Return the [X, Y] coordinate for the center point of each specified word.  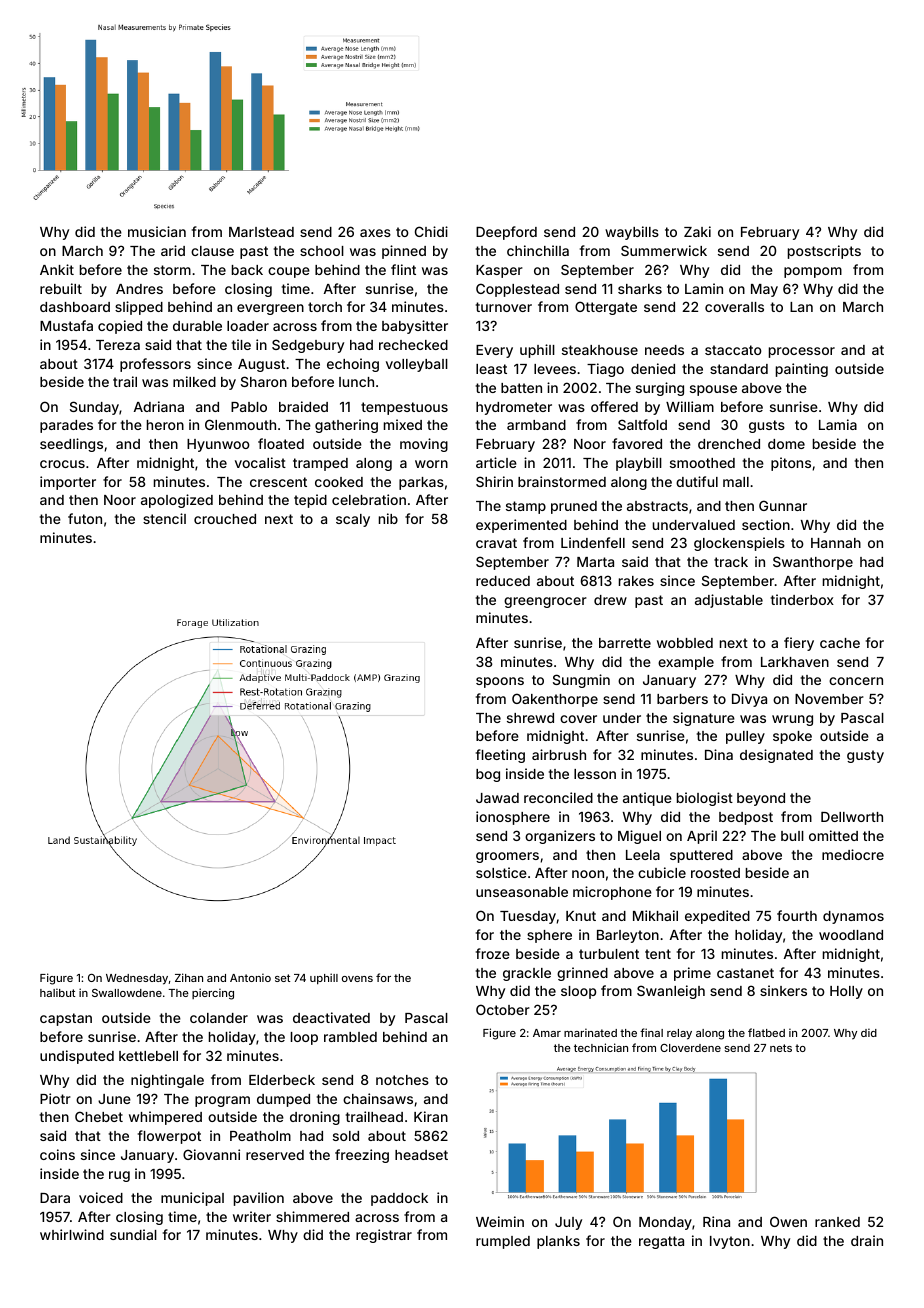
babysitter [415, 327]
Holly [846, 992]
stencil [164, 518]
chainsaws [378, 1098]
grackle [527, 974]
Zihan [189, 977]
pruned [574, 507]
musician [157, 231]
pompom [813, 272]
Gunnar [783, 505]
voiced [101, 1197]
